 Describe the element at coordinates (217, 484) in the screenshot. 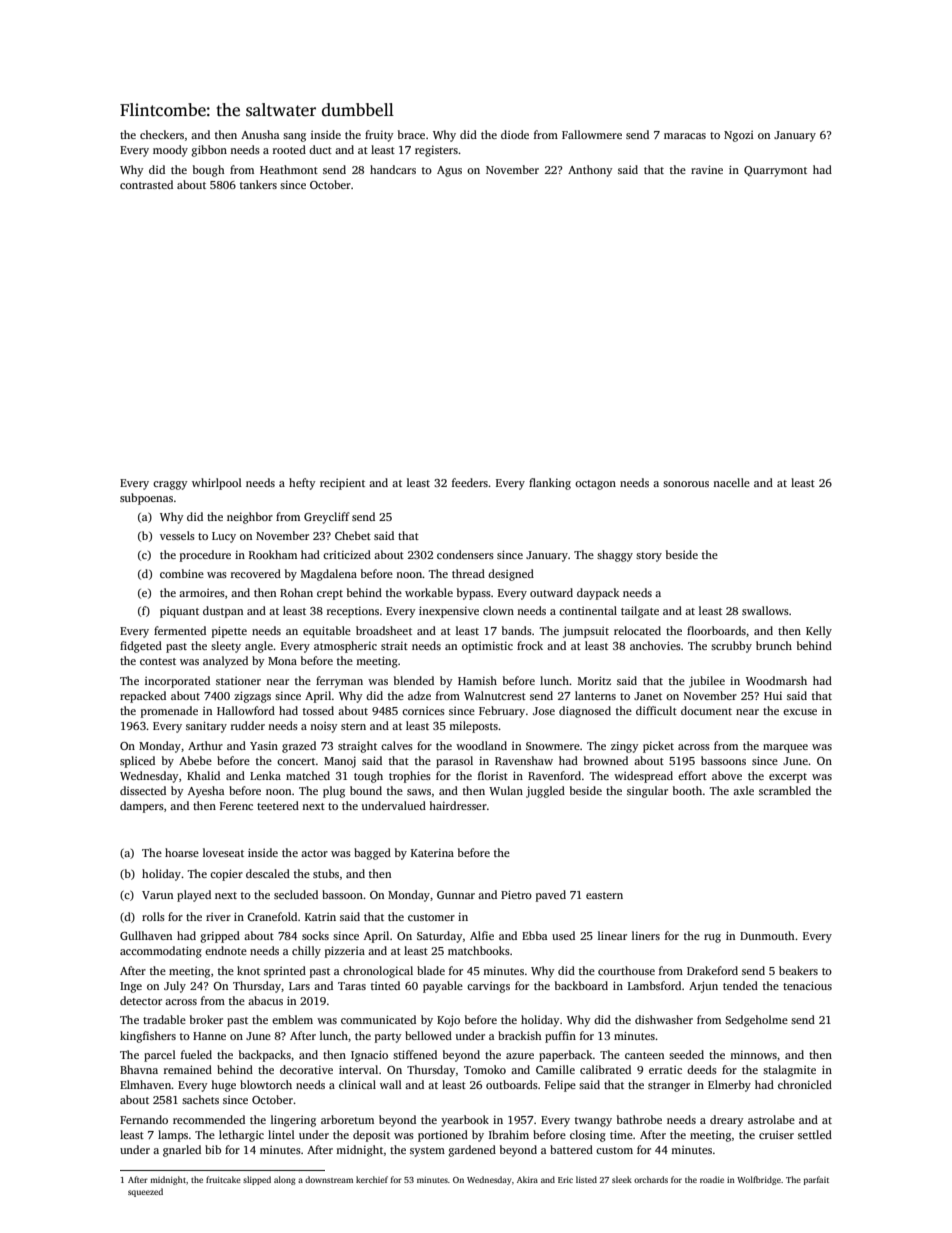

I see `whirlpool` at that location.
